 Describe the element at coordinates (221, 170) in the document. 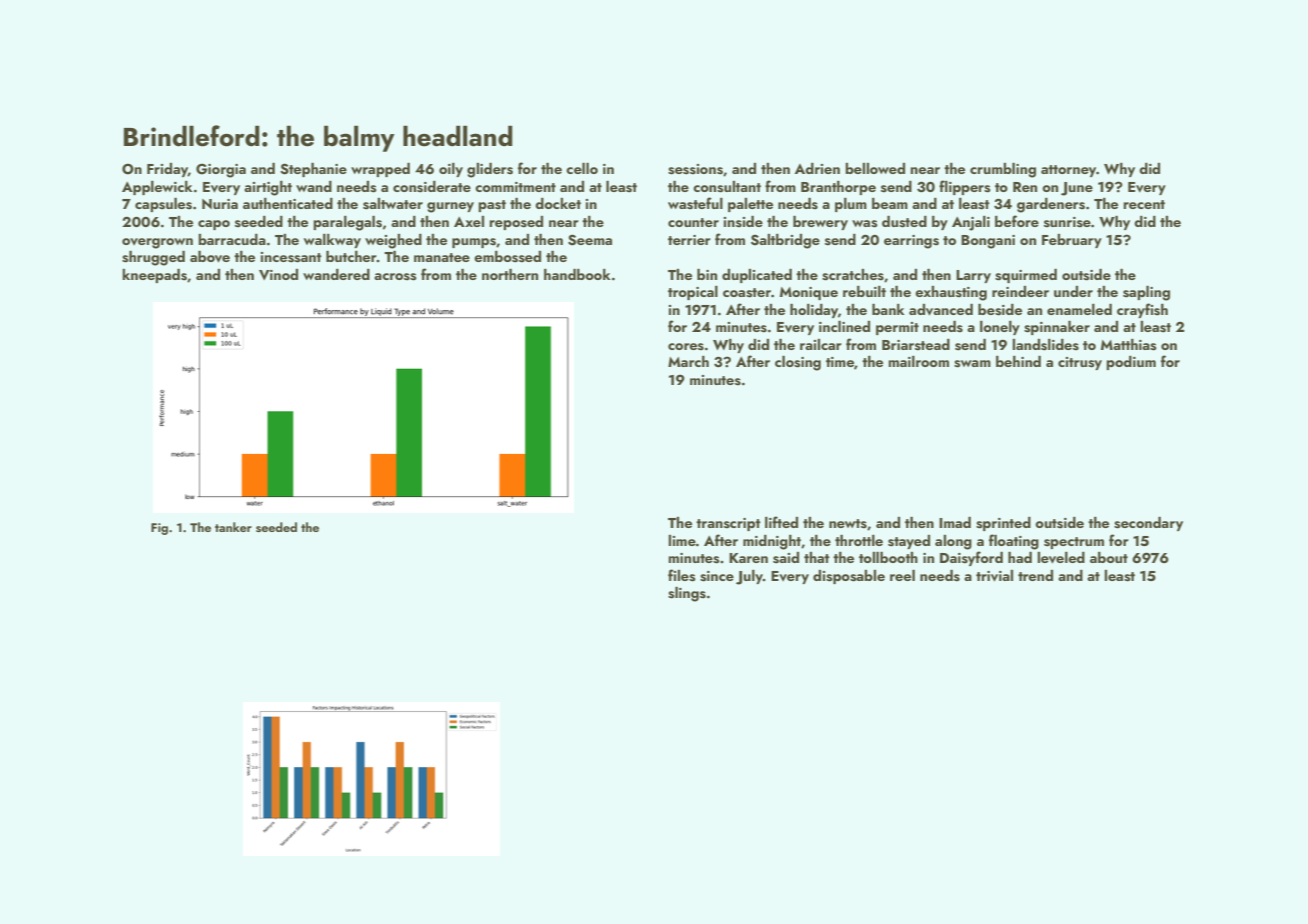

I see `Giorgia` at that location.
